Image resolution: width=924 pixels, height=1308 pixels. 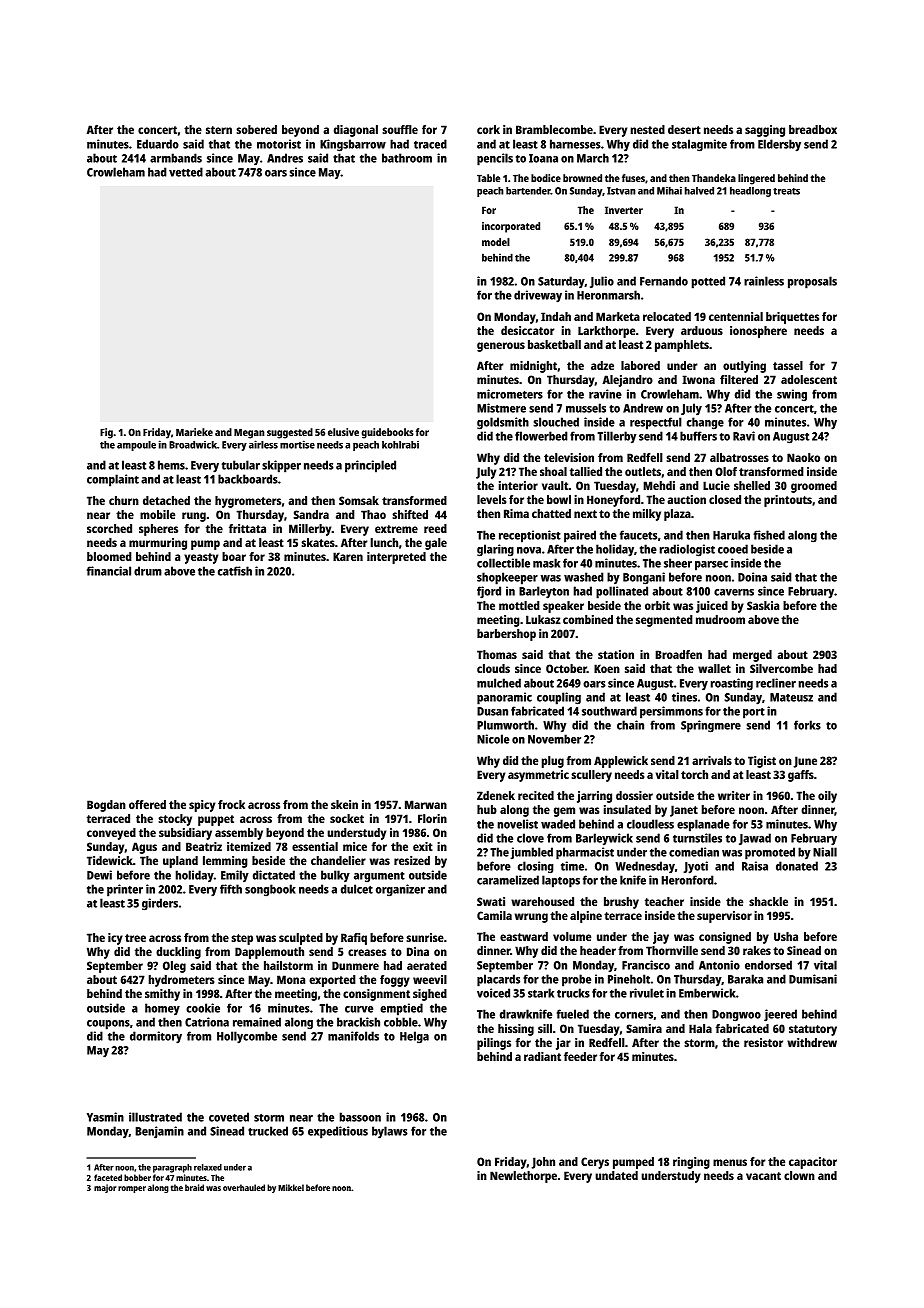 What do you see at coordinates (430, 995) in the screenshot?
I see `sighed` at bounding box center [430, 995].
